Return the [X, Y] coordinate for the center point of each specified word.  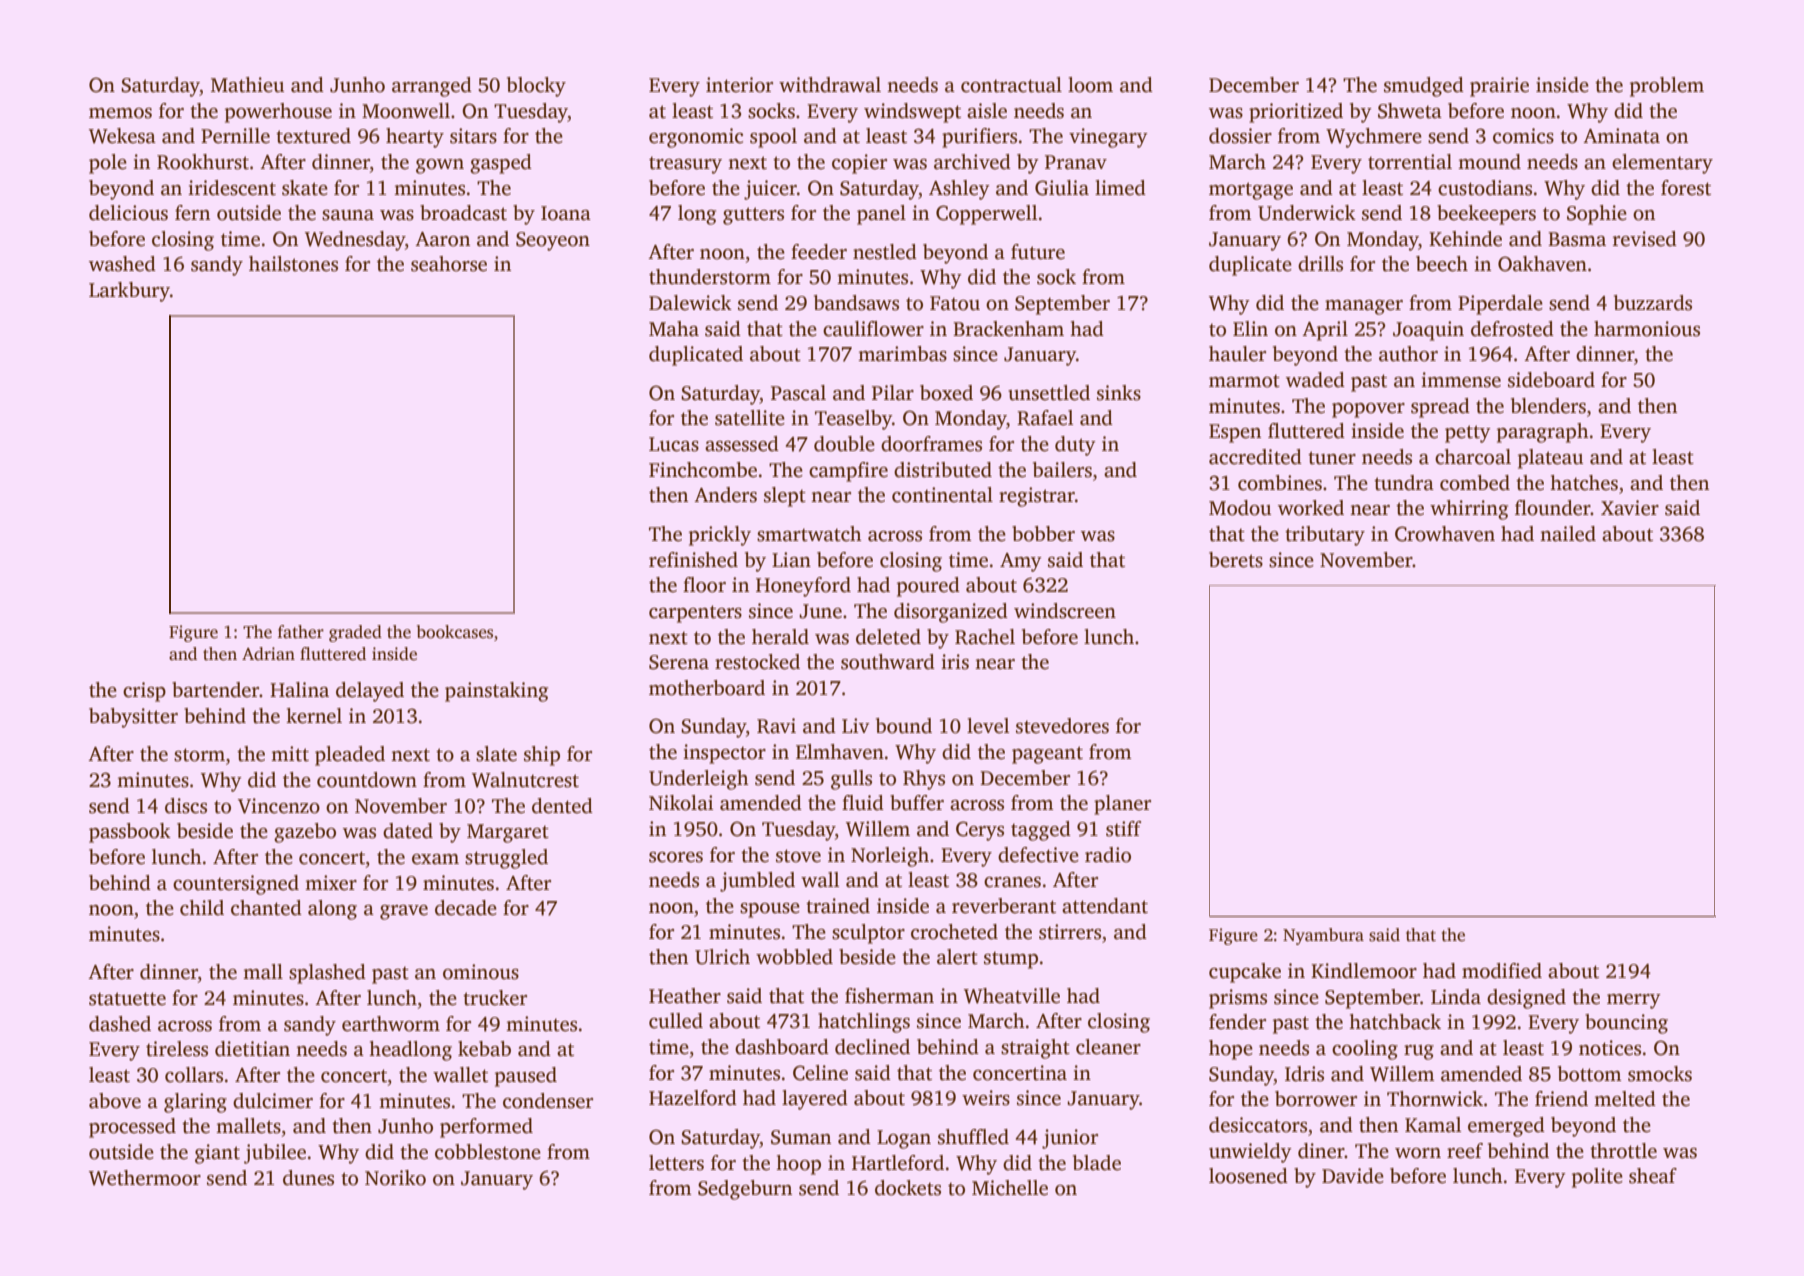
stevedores [1062, 726]
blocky [536, 87]
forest [1686, 188]
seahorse [449, 264]
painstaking [496, 692]
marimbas [902, 354]
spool [773, 138]
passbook [130, 833]
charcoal [1473, 457]
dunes [308, 1178]
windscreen [1065, 611]
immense [1461, 380]
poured [928, 587]
